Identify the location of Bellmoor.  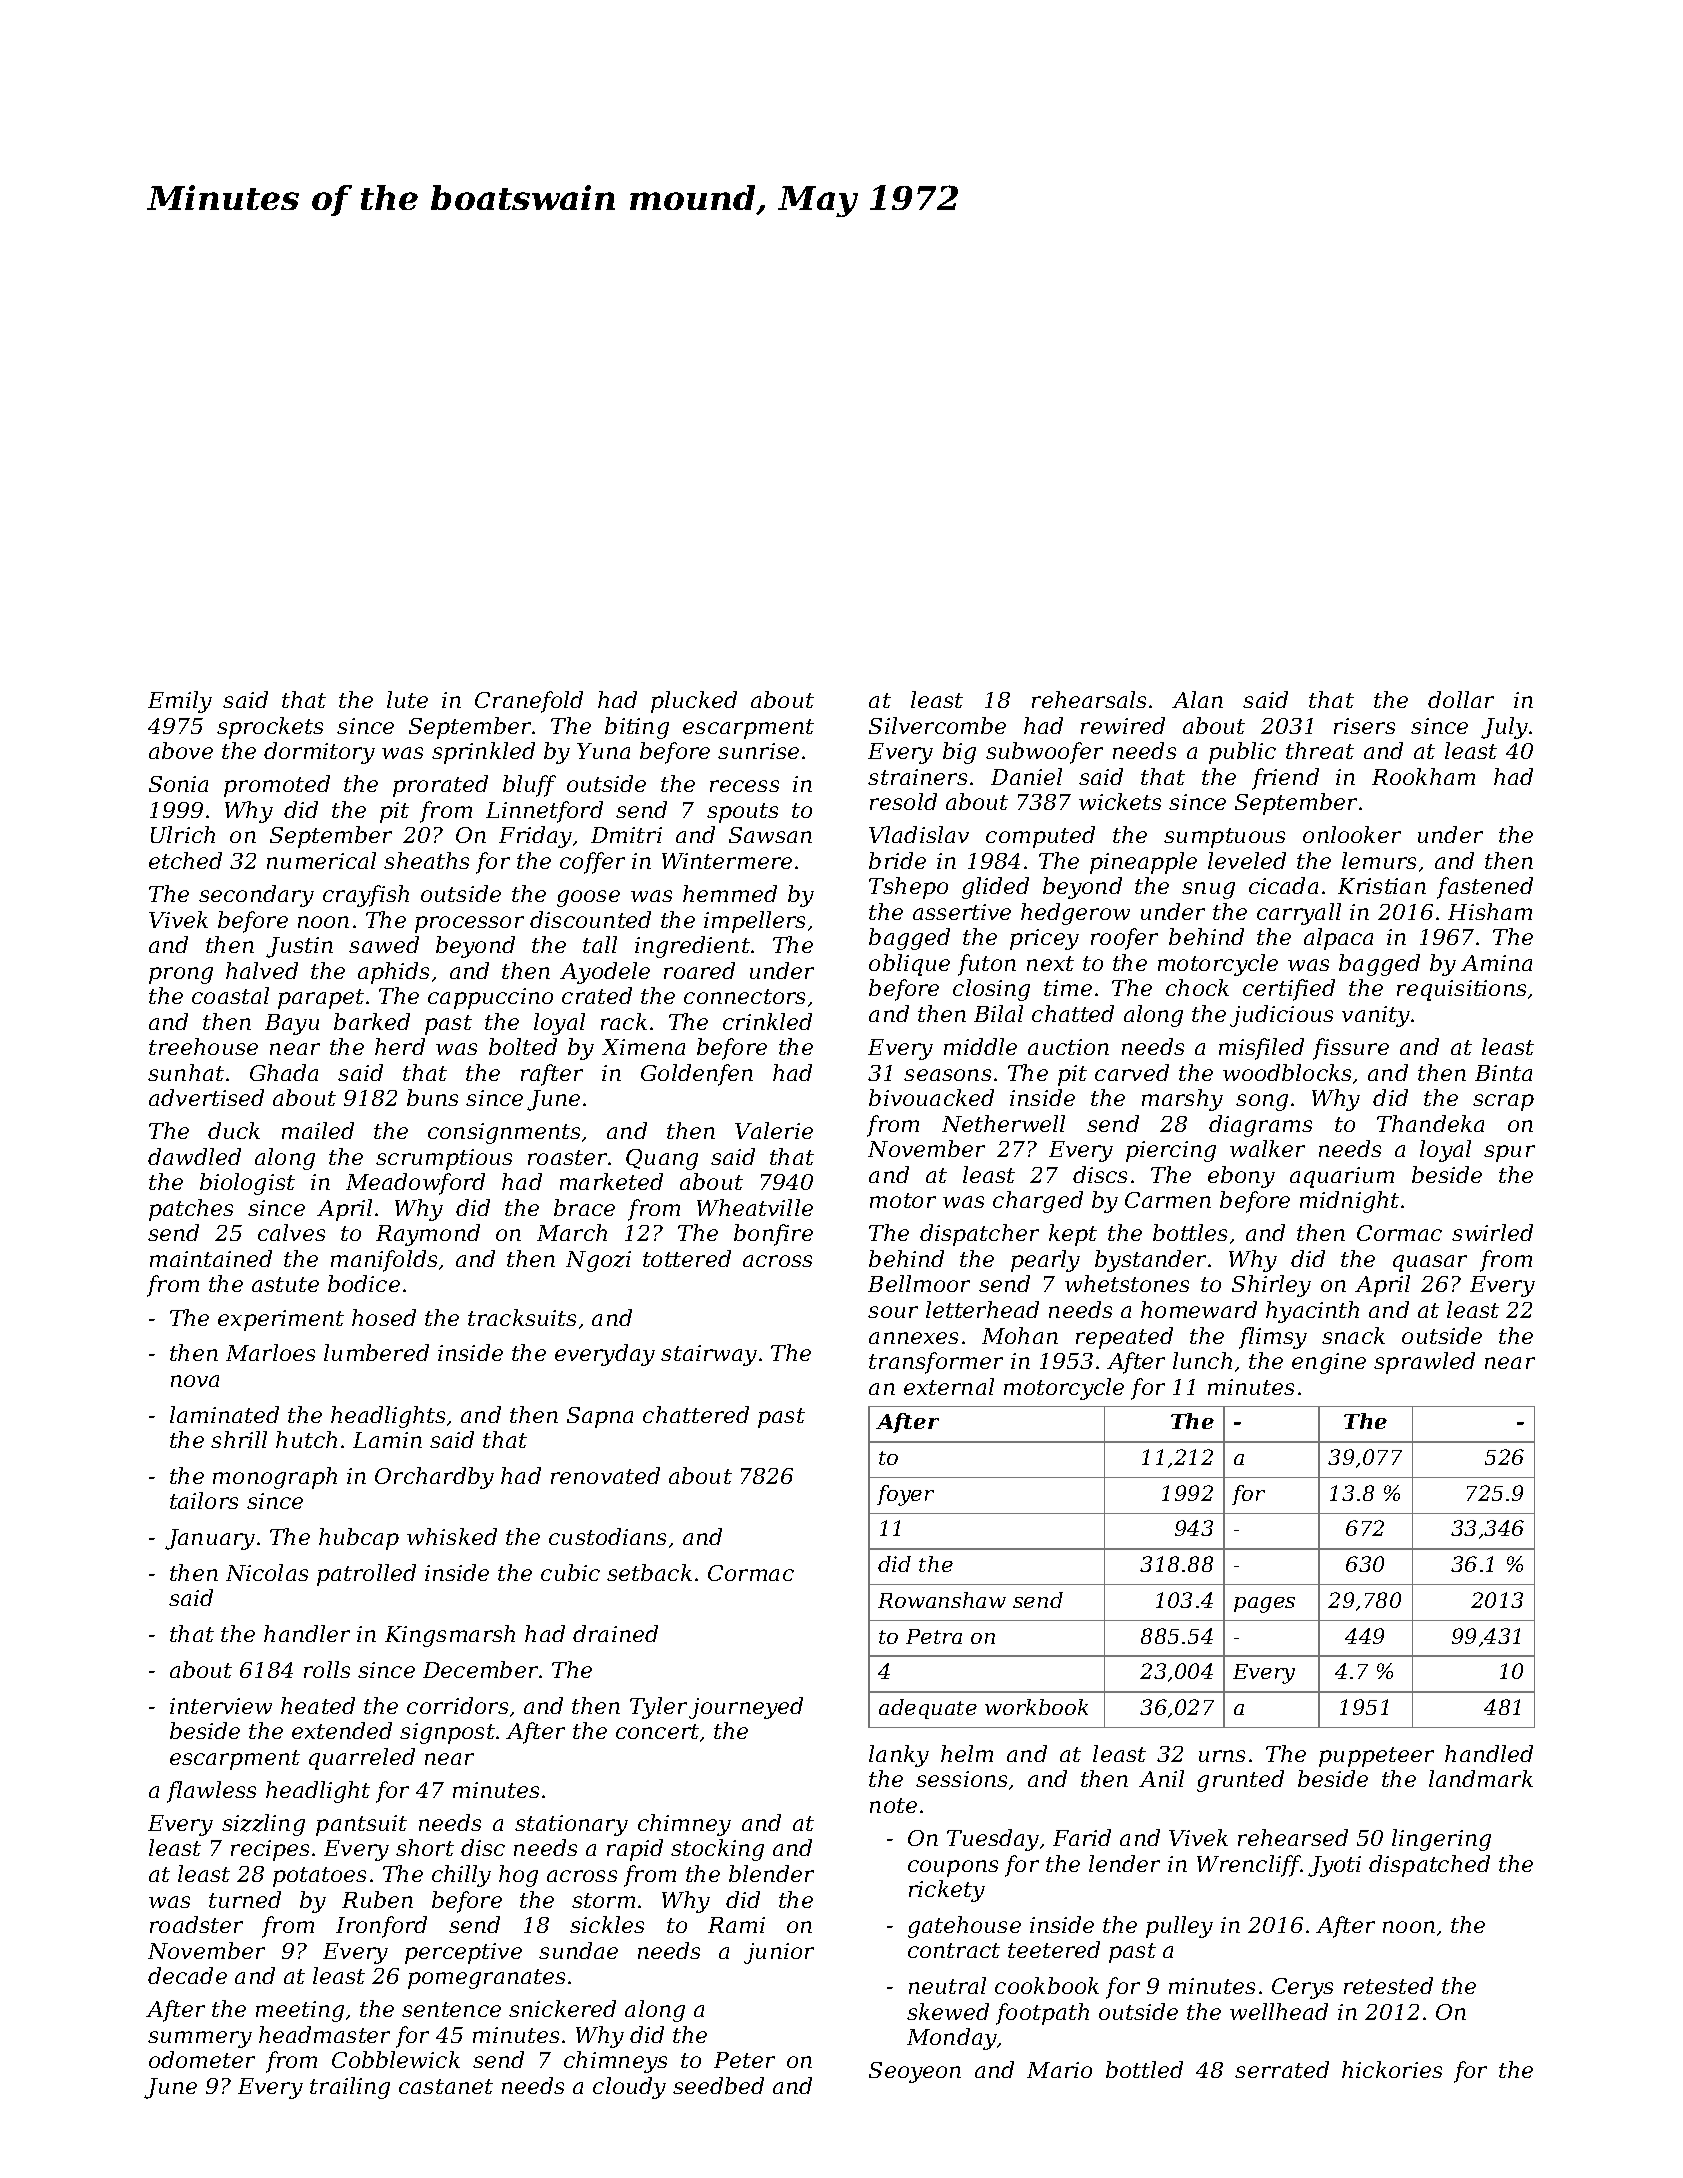
(919, 1283).
